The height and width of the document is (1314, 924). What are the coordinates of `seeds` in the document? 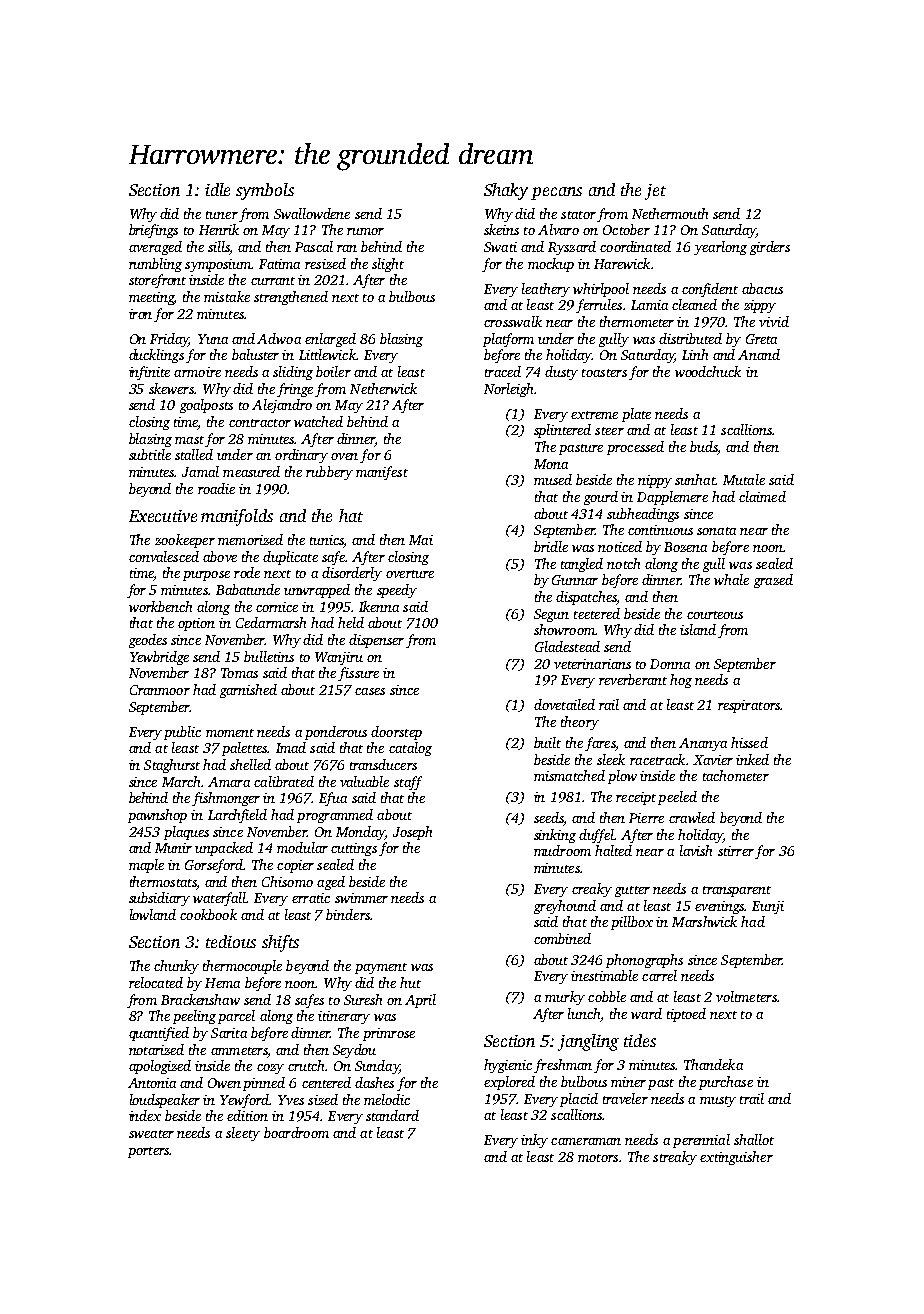 It's located at (549, 819).
